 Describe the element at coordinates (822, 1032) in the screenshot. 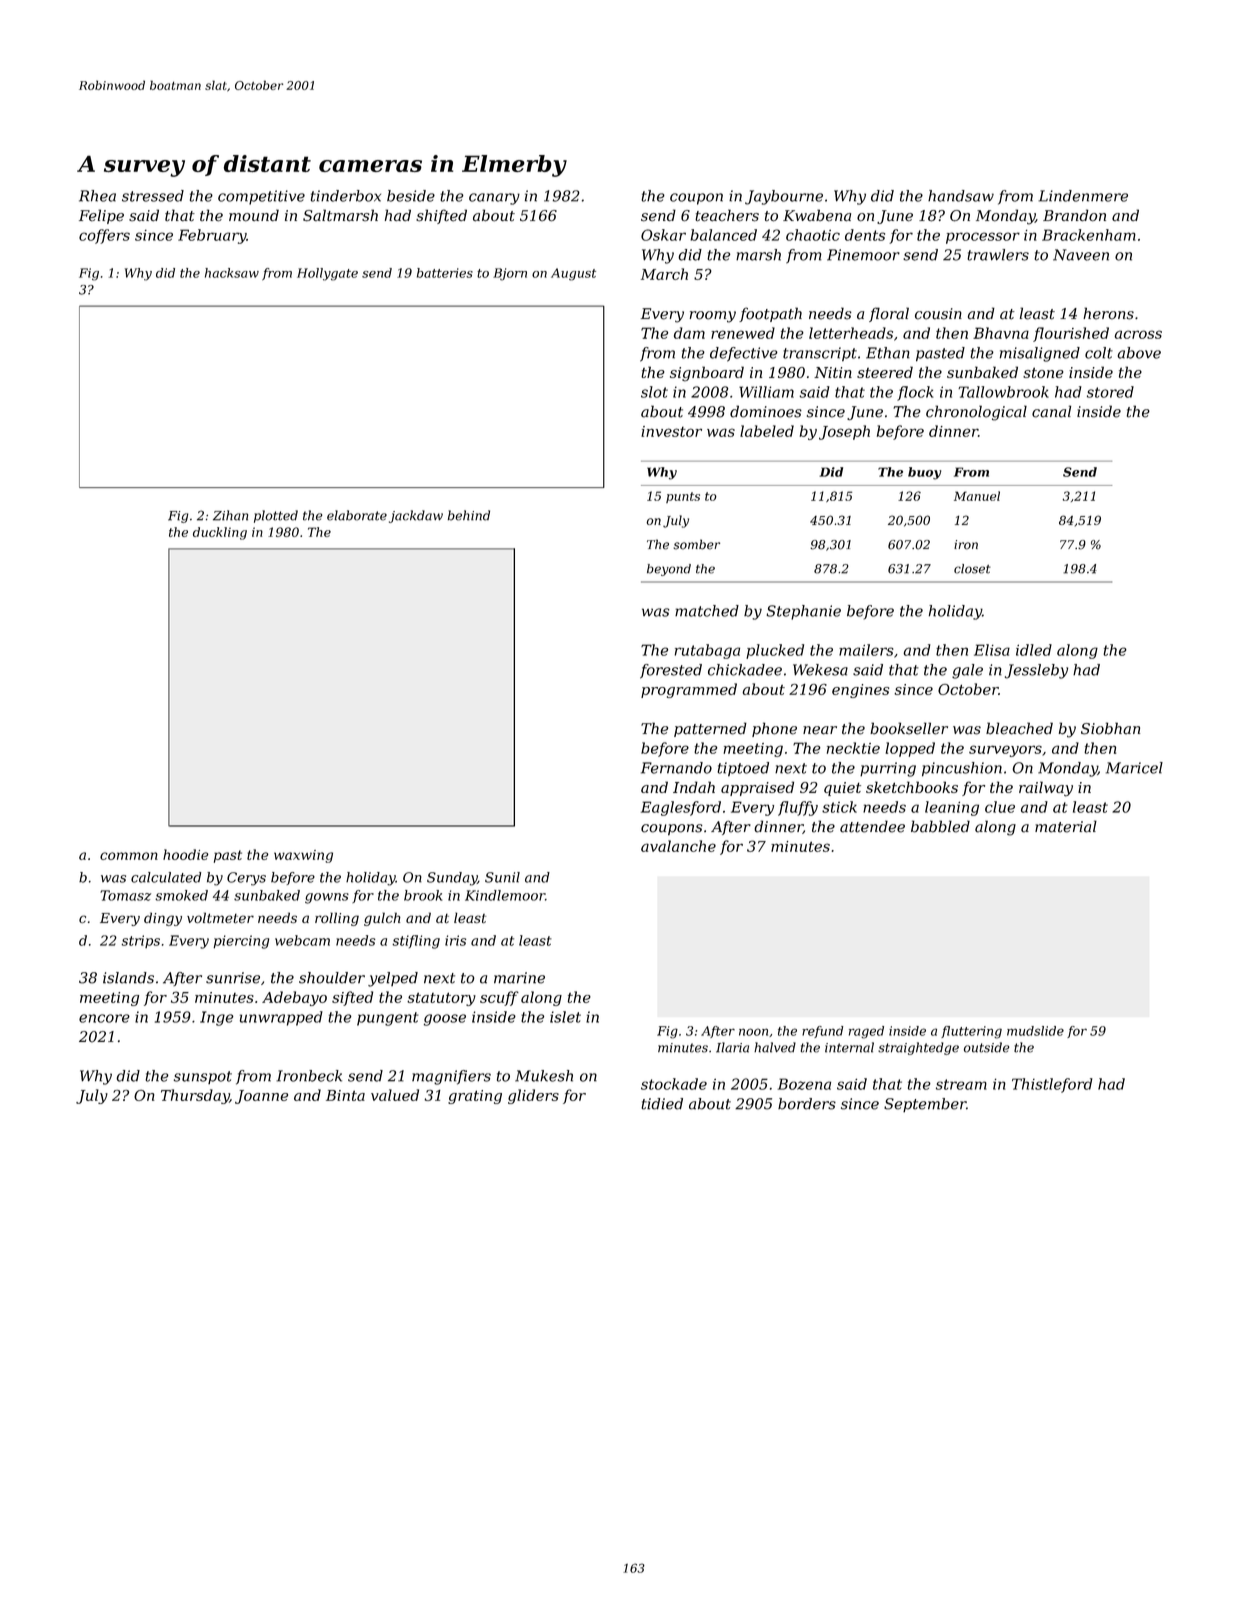

I see `refund` at that location.
